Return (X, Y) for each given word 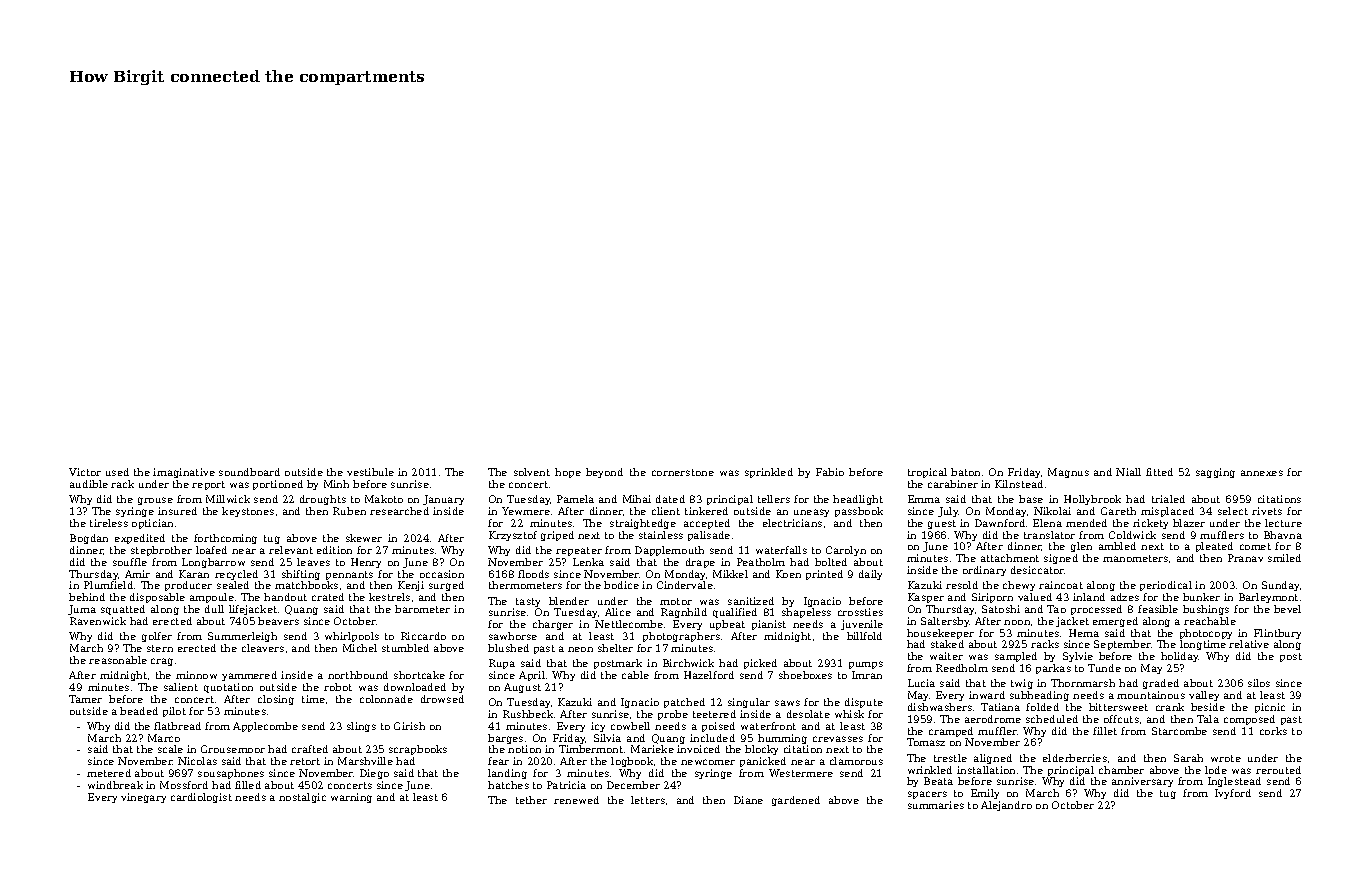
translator (1049, 535)
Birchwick (688, 663)
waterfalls (781, 550)
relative (1249, 644)
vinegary (143, 798)
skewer (364, 538)
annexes (1262, 473)
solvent (532, 472)
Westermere (801, 773)
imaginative (184, 473)
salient (181, 687)
